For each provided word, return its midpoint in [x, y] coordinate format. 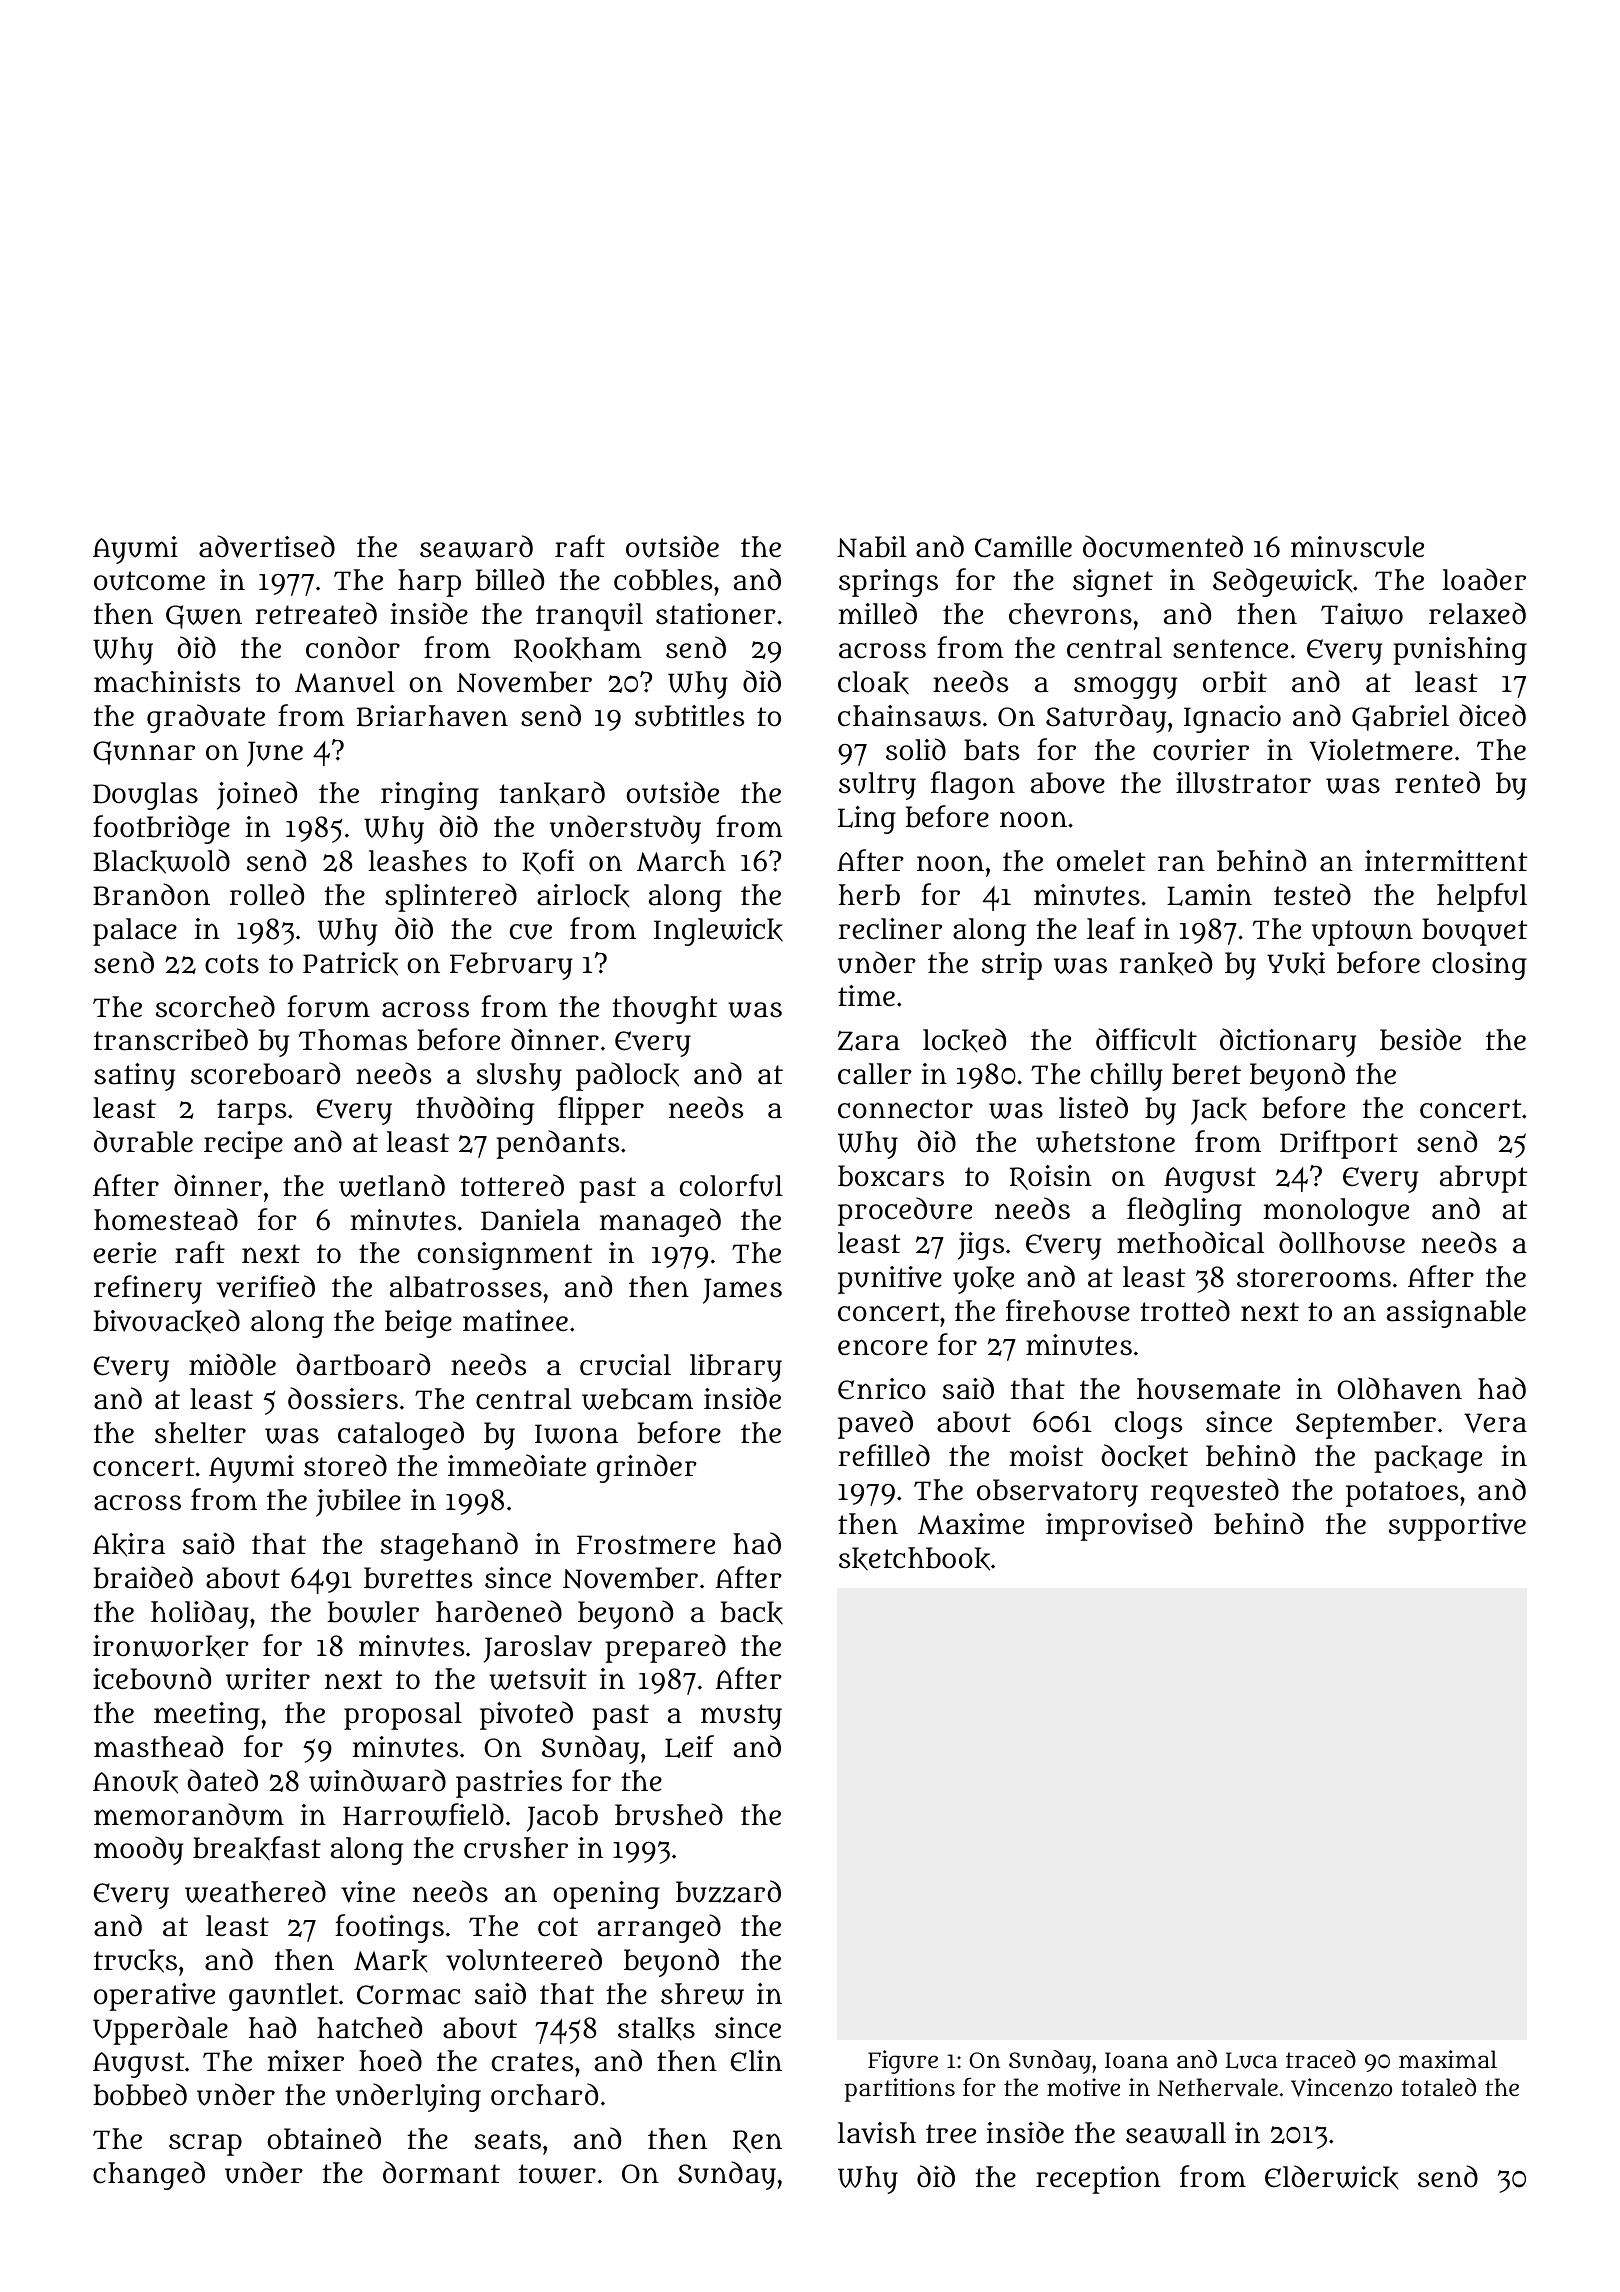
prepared [665, 1648]
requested [1215, 1492]
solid [916, 749]
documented [1163, 546]
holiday [200, 1614]
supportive [1457, 1527]
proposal [403, 1716]
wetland [392, 1185]
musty [741, 1717]
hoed [390, 2060]
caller [875, 1074]
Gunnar [144, 753]
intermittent [1446, 860]
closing [1479, 966]
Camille [1023, 547]
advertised [267, 546]
